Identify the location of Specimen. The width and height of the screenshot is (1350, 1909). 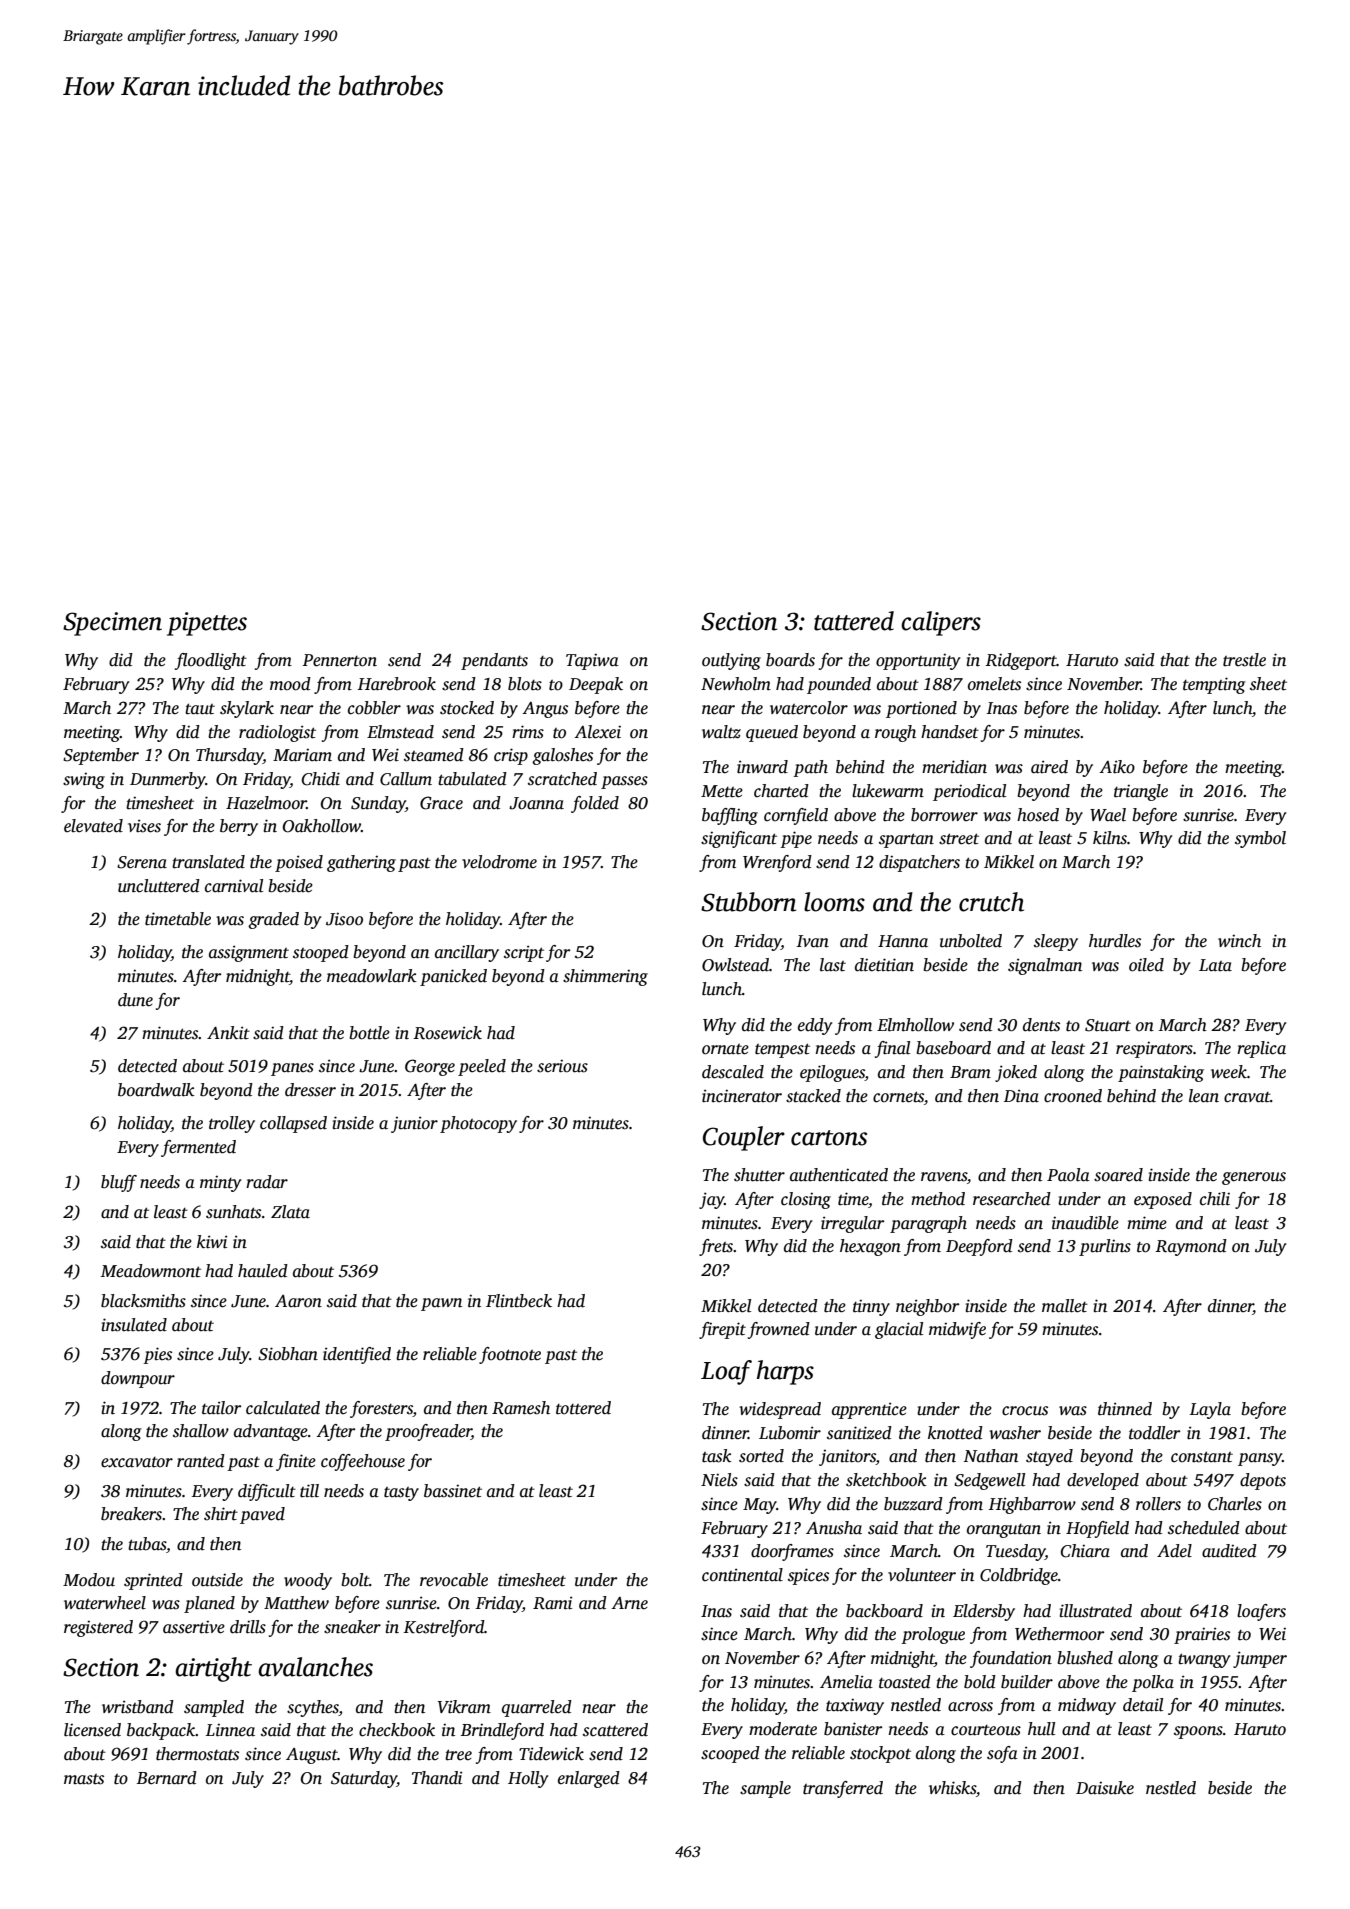
(112, 624).
